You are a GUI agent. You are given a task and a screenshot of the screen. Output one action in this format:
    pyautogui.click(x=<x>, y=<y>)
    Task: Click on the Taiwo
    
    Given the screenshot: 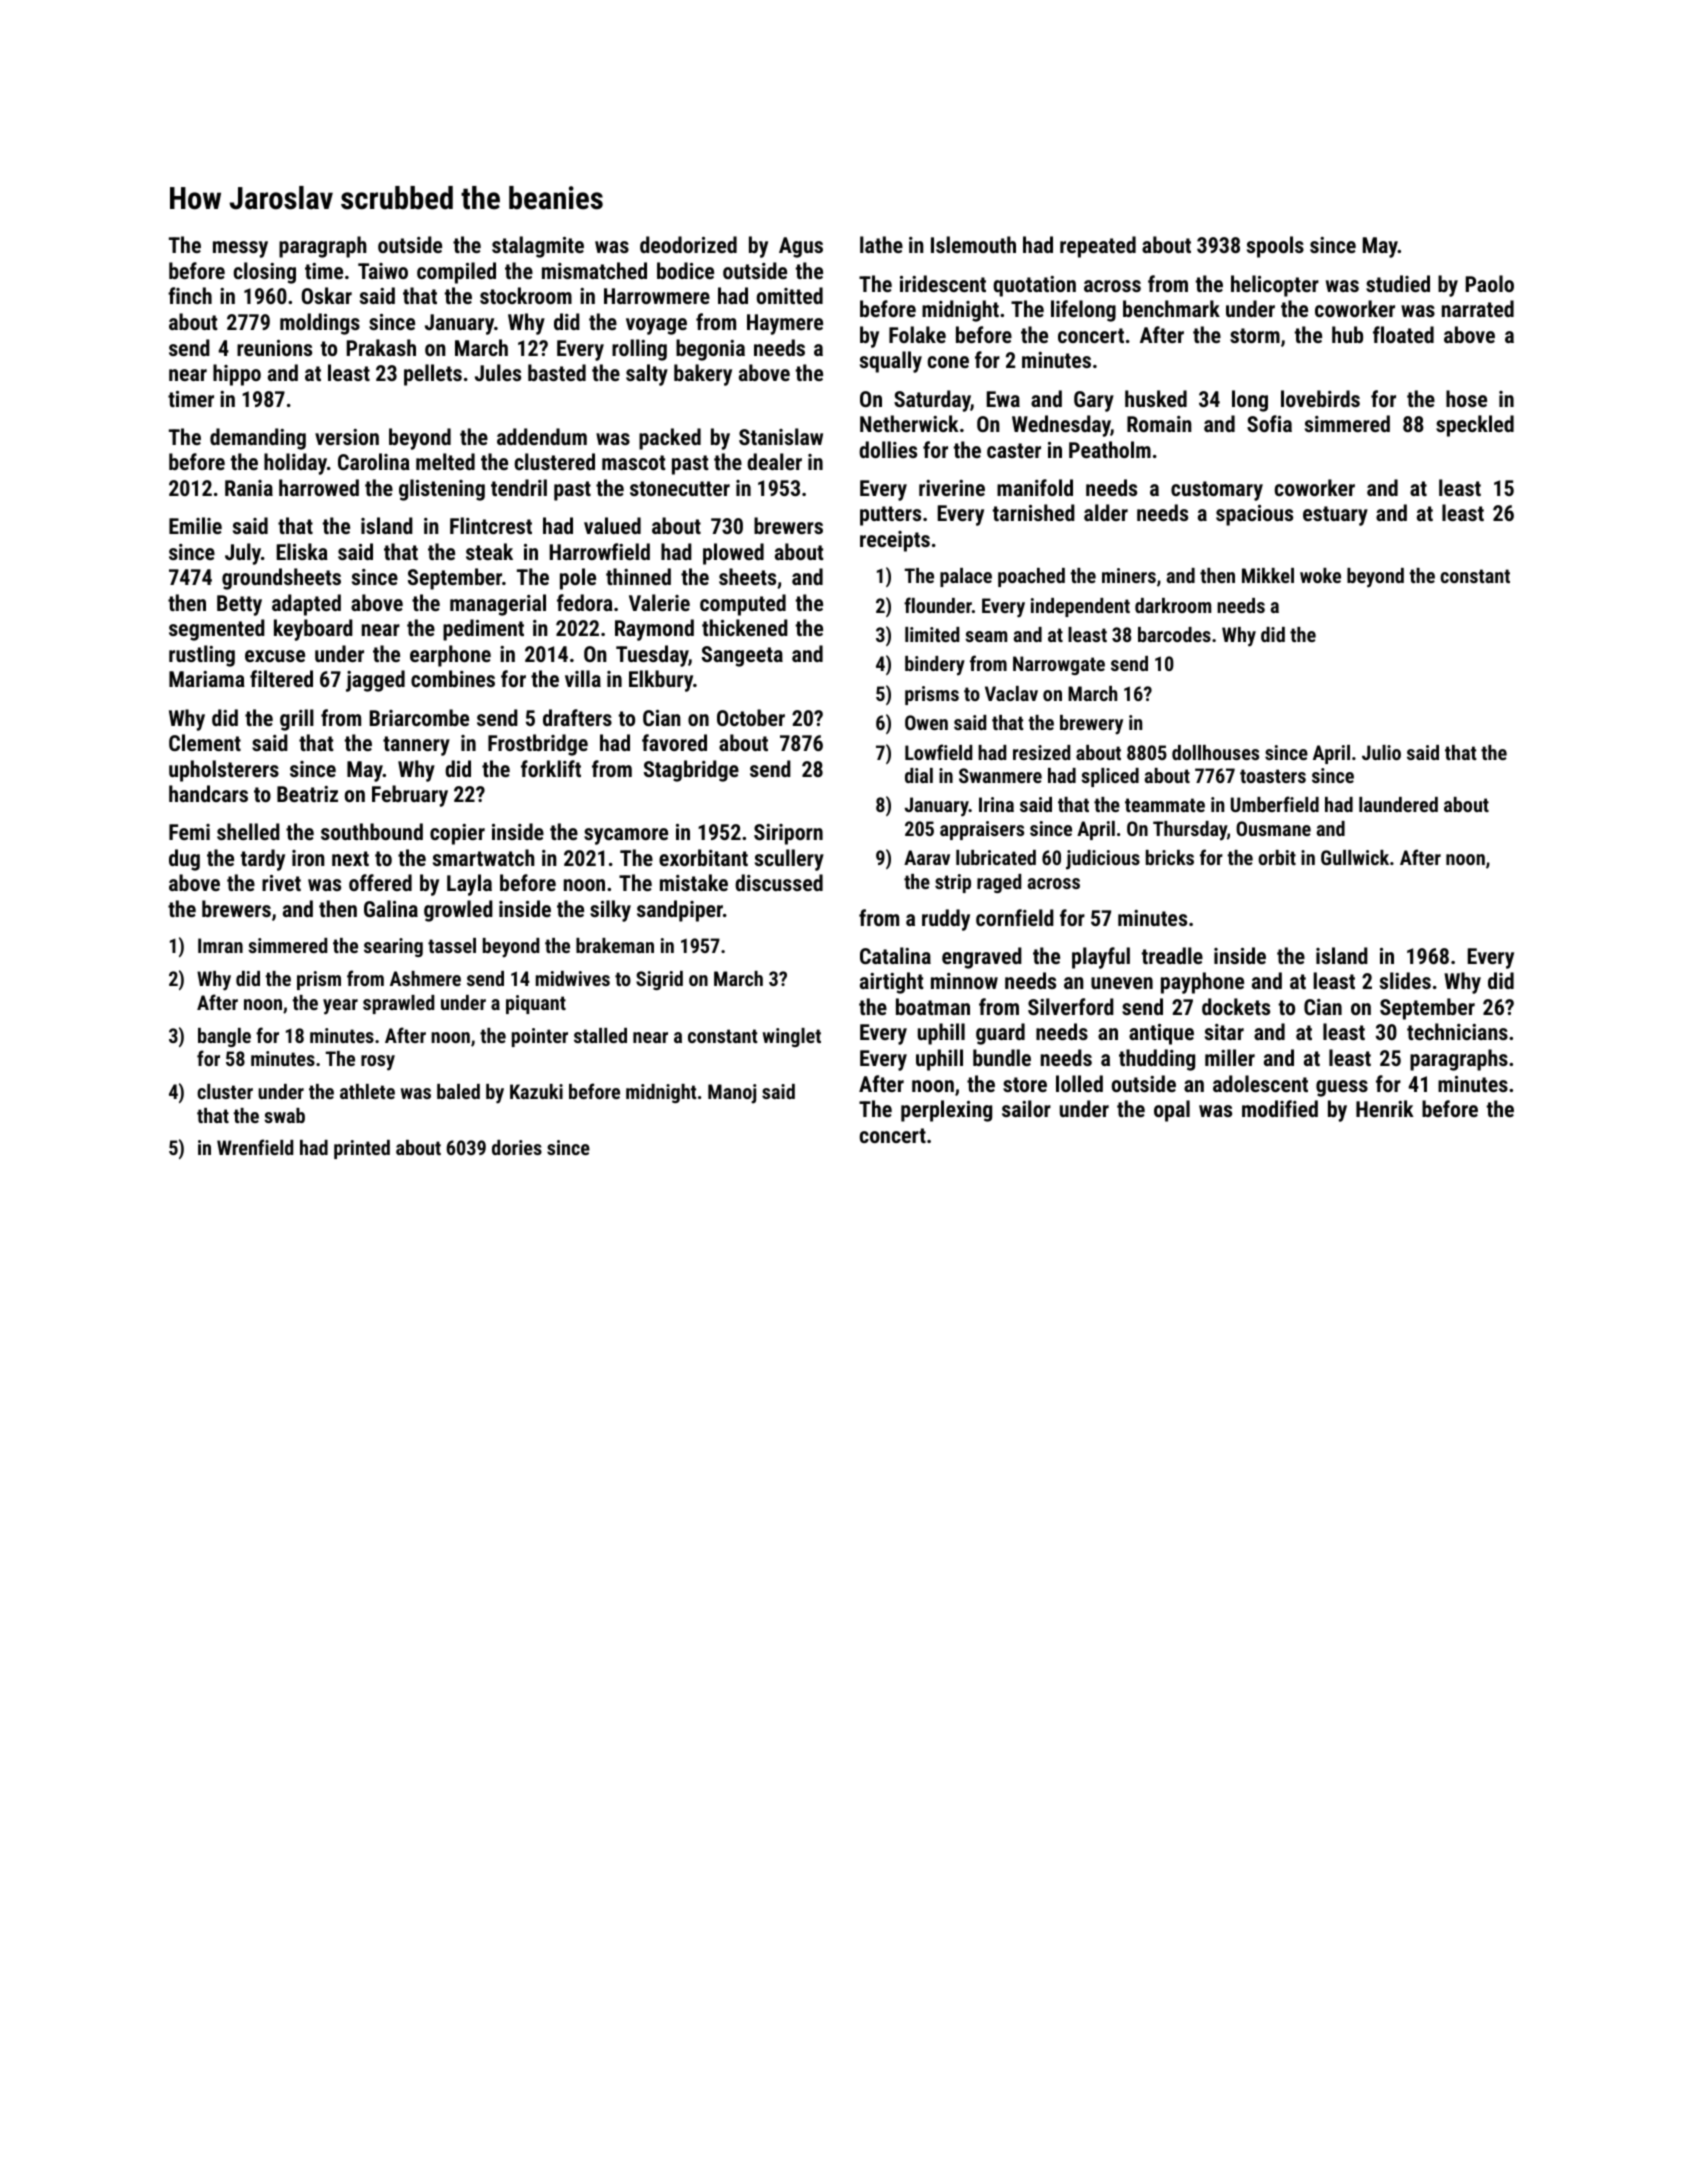 What is the action you would take?
    pyautogui.click(x=383, y=271)
